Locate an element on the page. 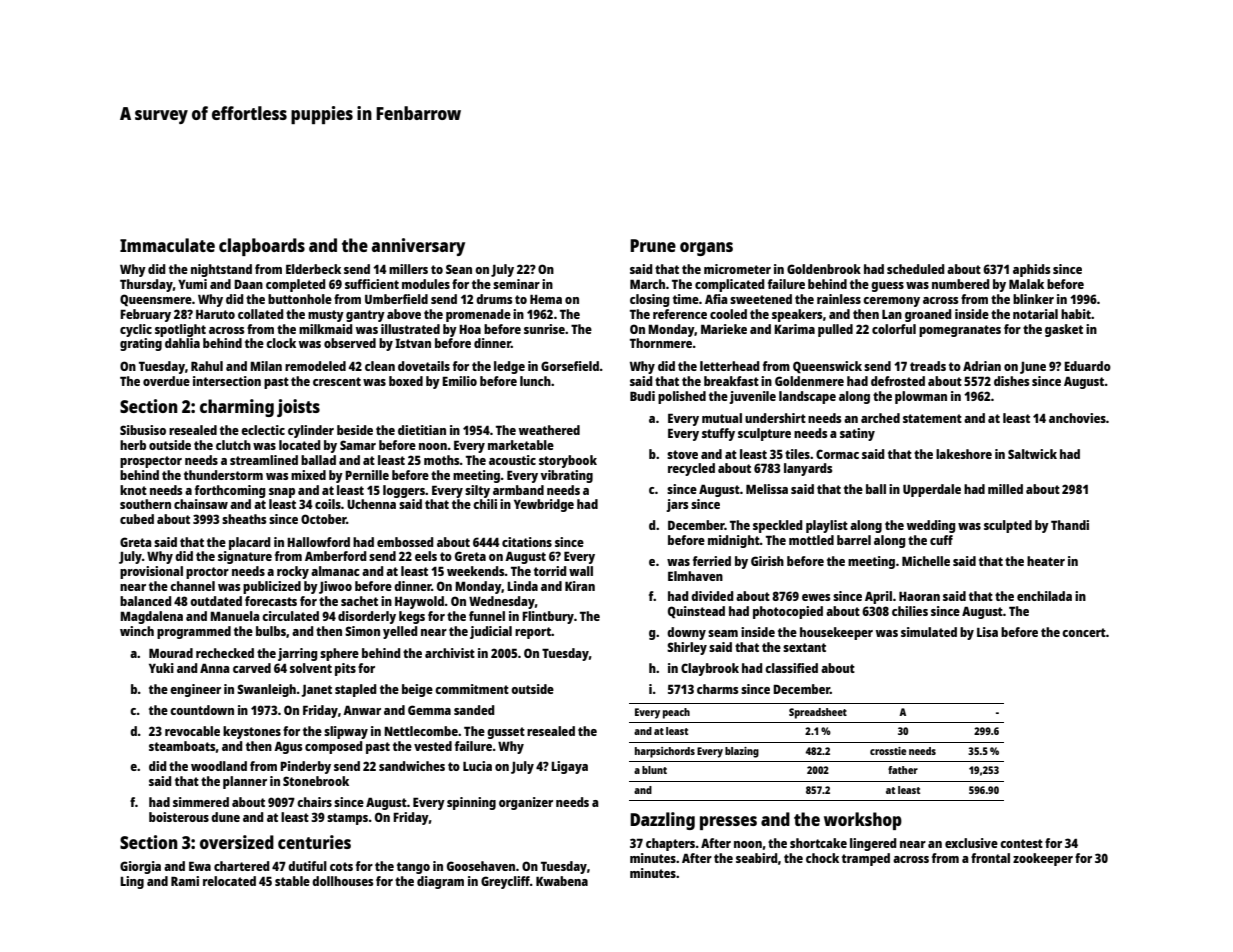 The image size is (1233, 952). Rami is located at coordinates (185, 881).
